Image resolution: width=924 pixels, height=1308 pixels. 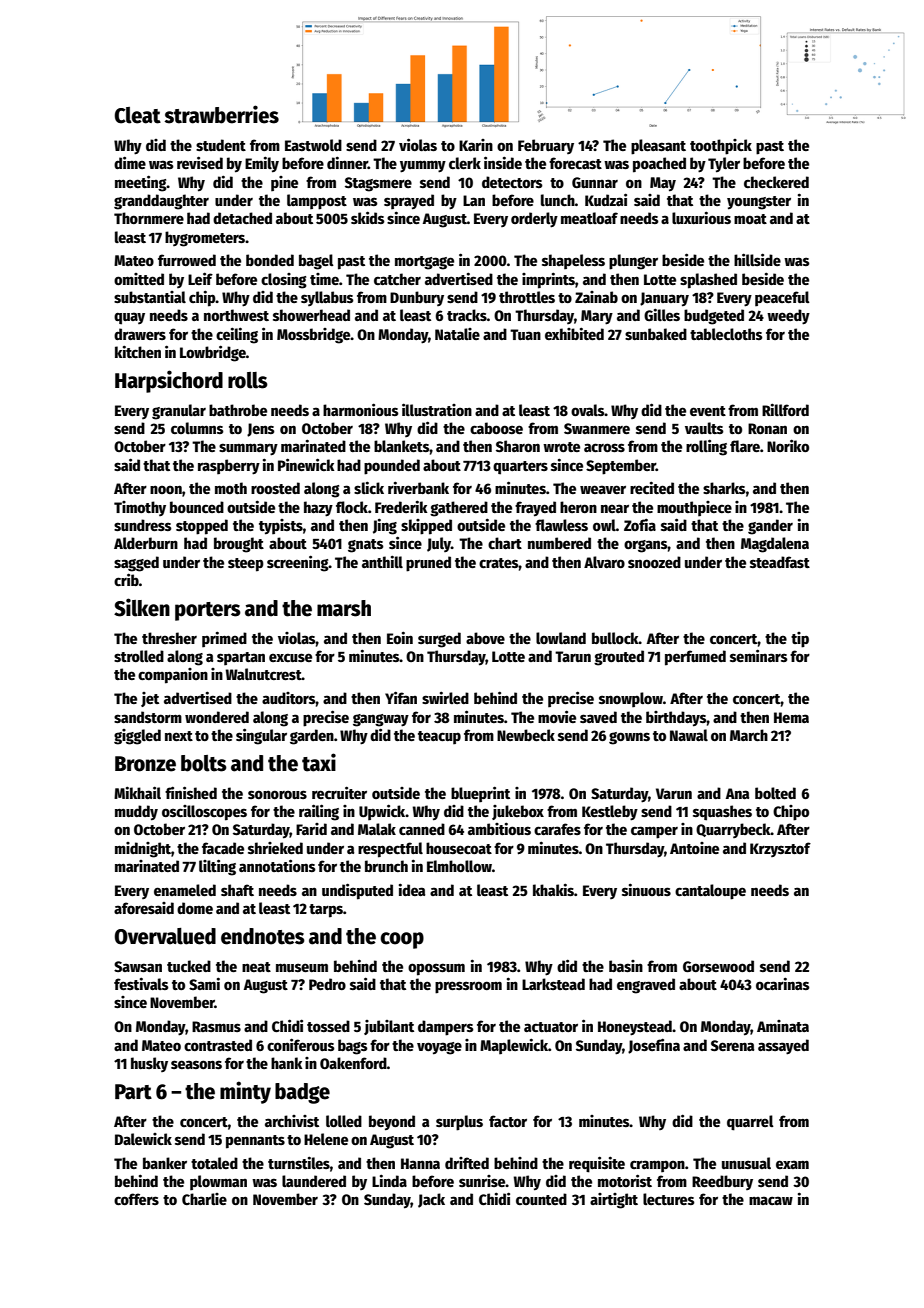 I want to click on annotations, so click(x=277, y=865).
